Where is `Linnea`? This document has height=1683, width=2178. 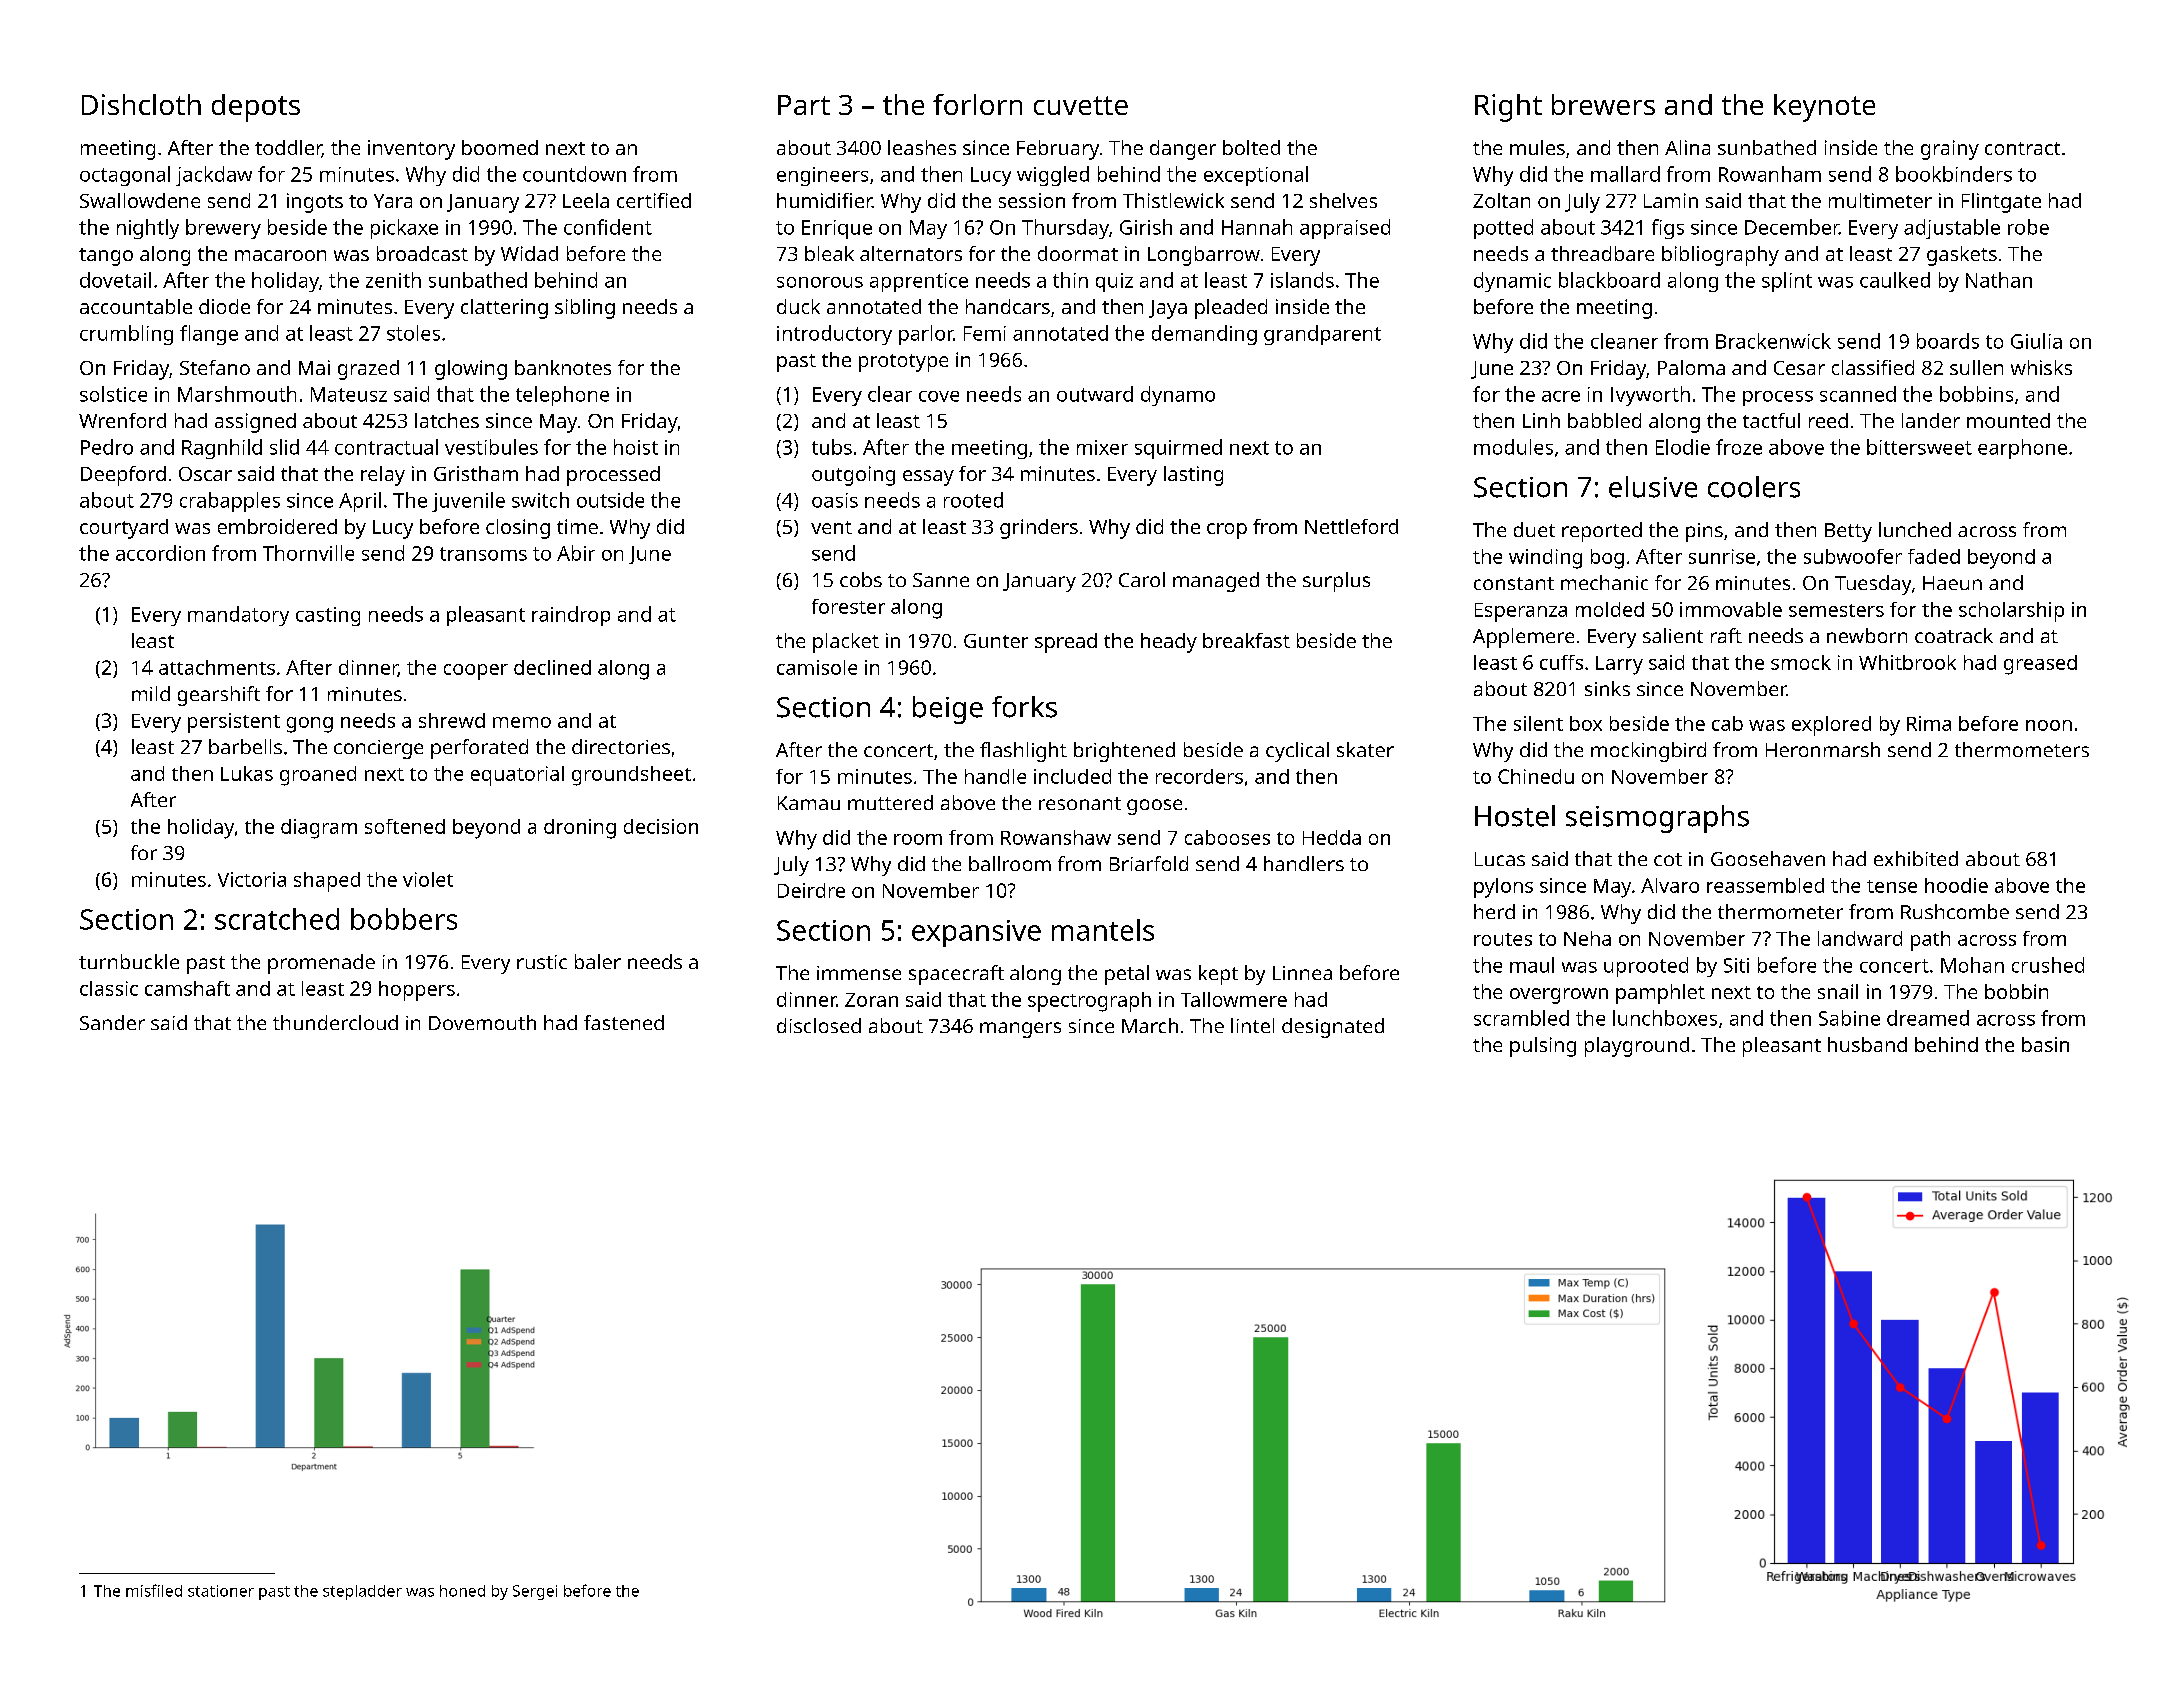 Linnea is located at coordinates (1302, 973).
